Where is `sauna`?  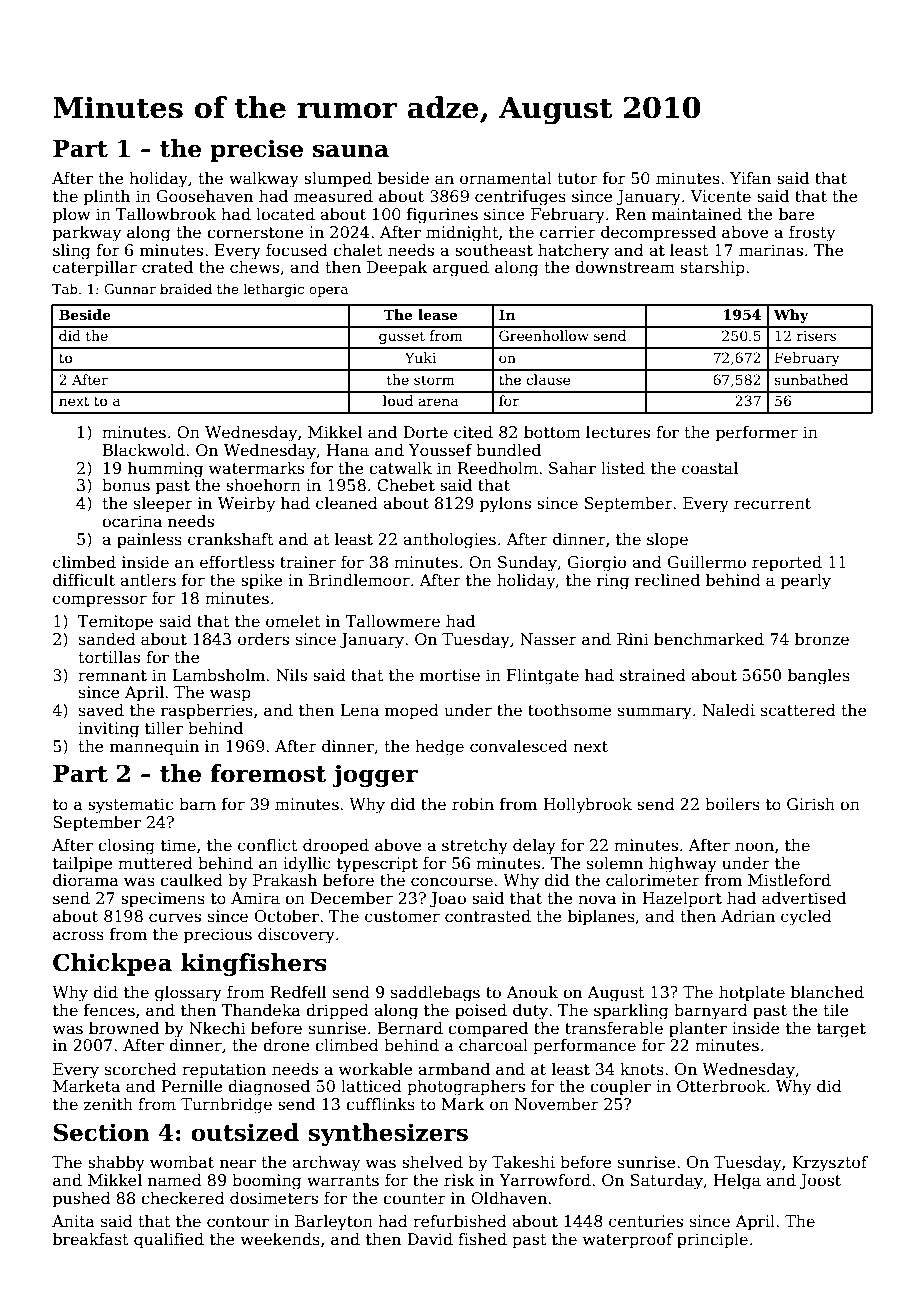
sauna is located at coordinates (351, 151).
